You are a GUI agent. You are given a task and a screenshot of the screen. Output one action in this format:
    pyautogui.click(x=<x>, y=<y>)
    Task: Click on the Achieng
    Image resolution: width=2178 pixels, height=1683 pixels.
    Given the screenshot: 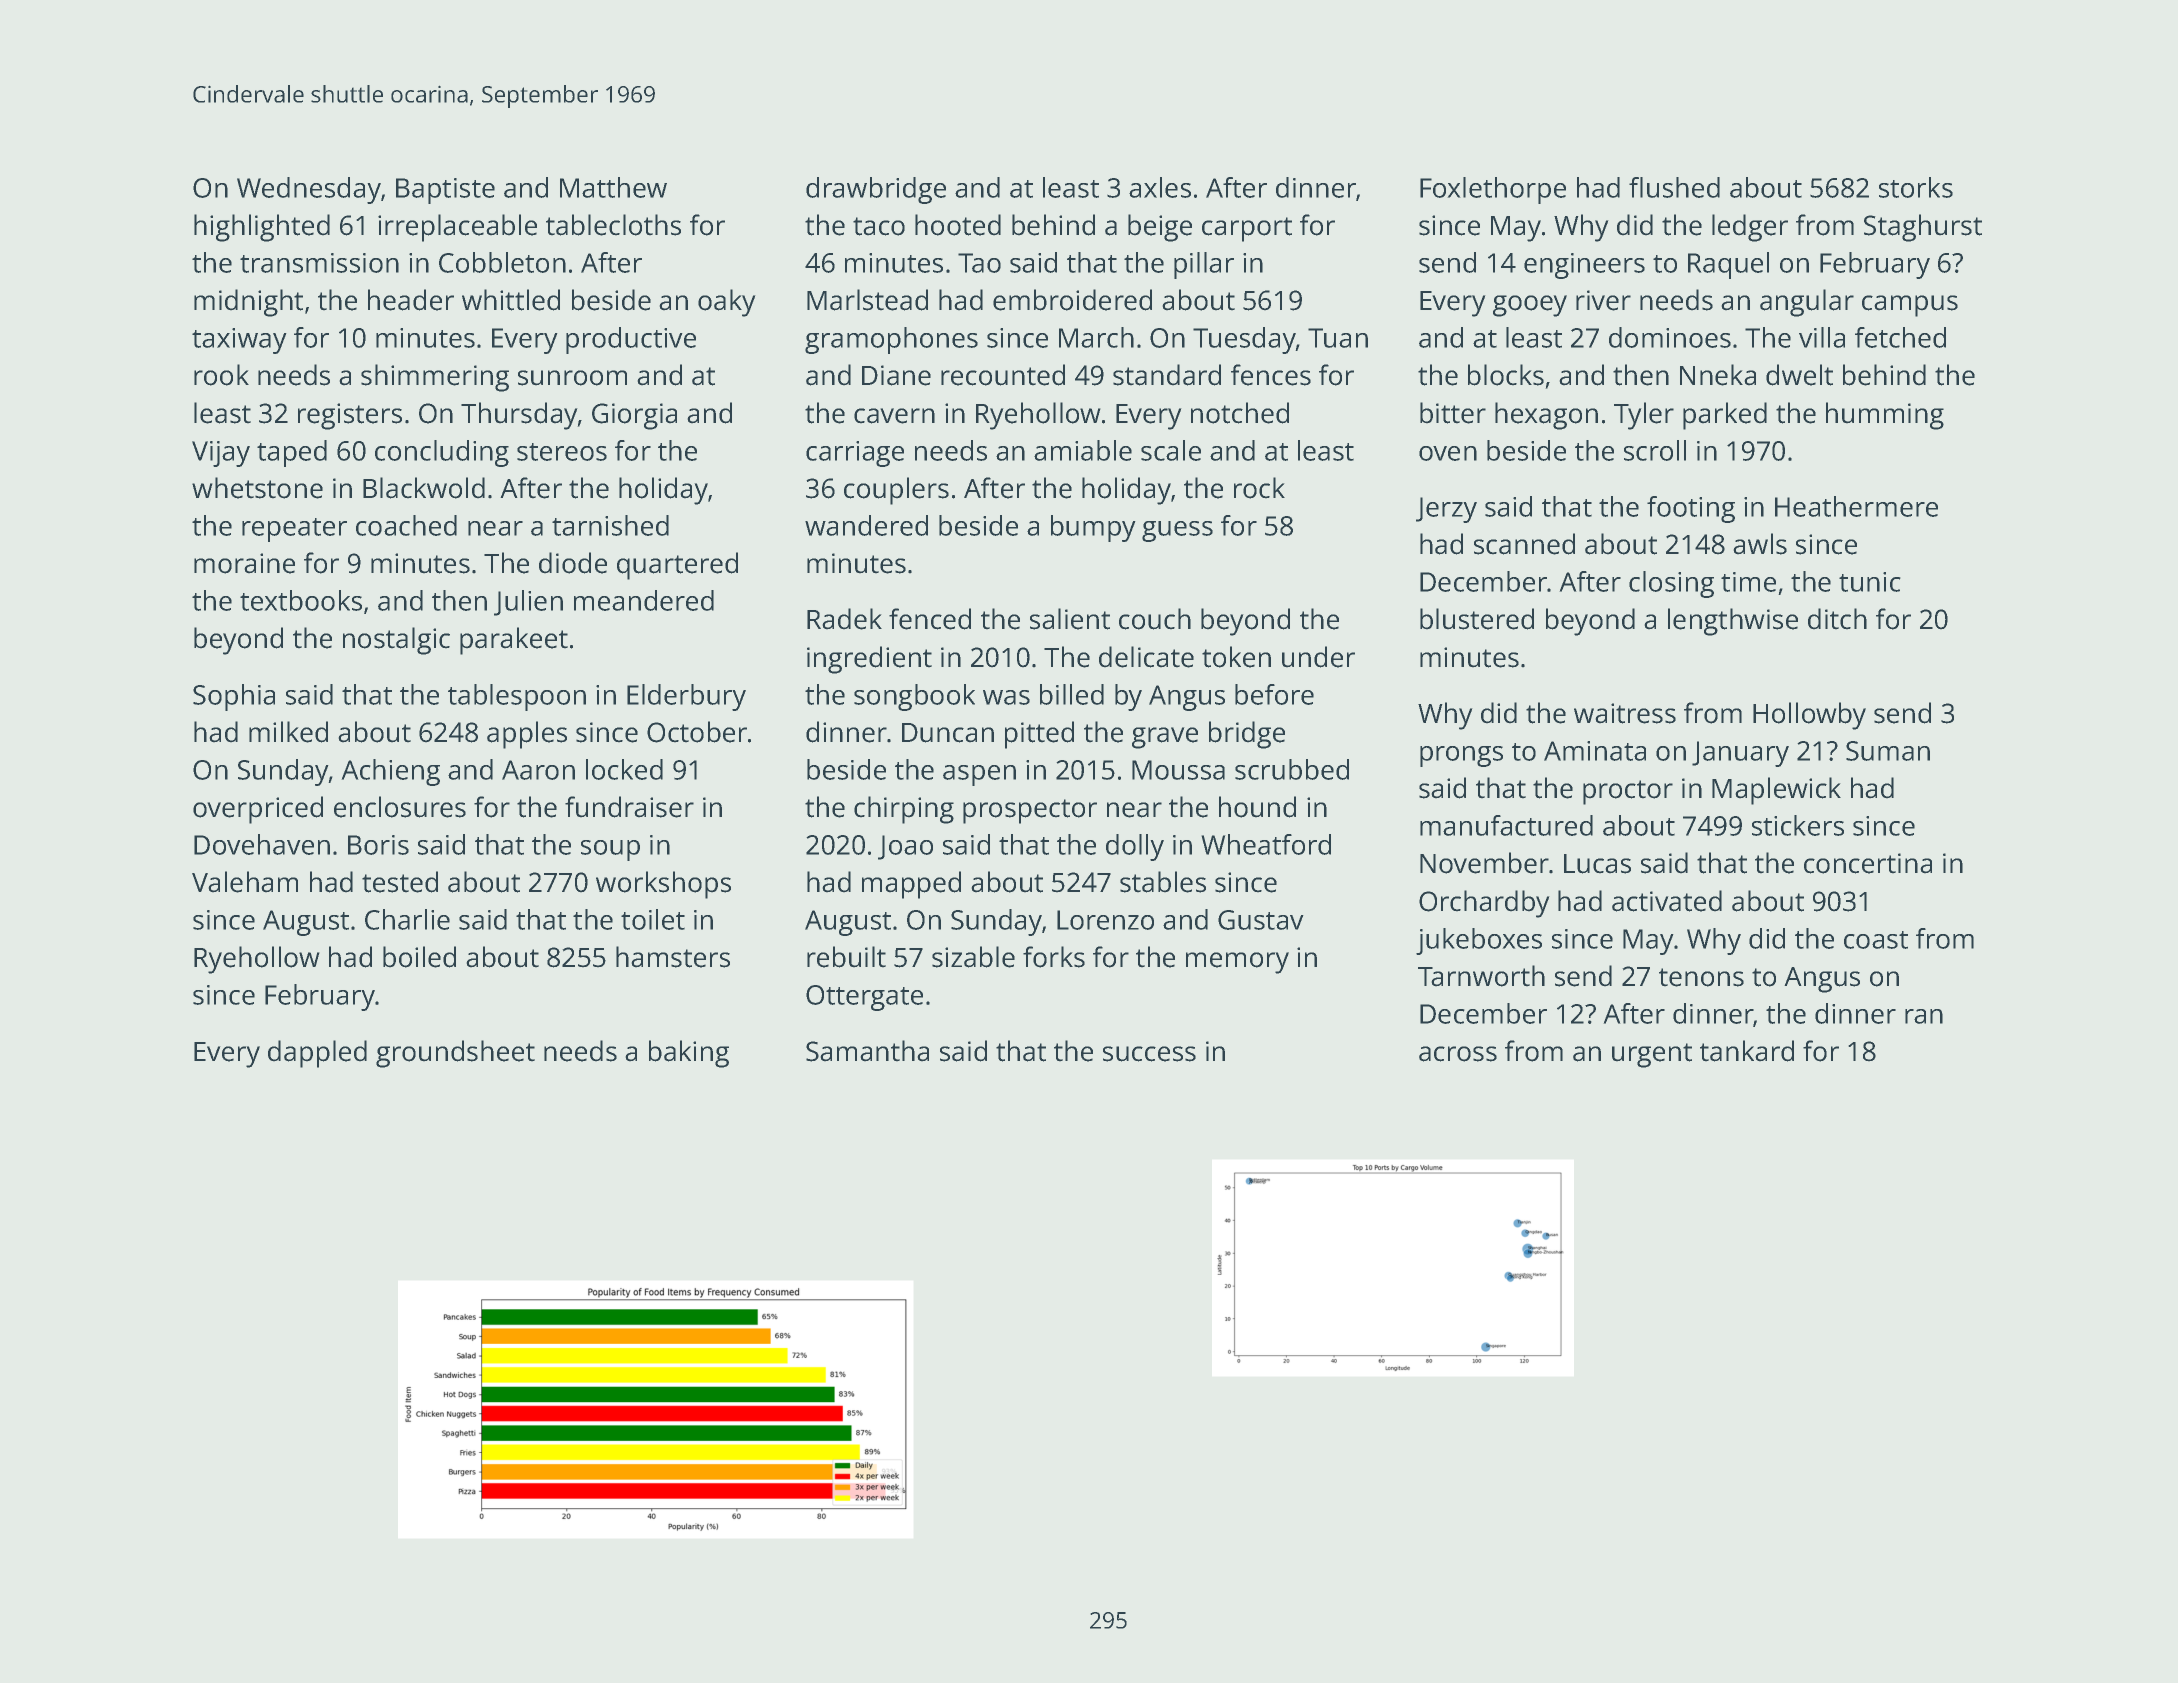 What is the action you would take?
    pyautogui.click(x=390, y=772)
